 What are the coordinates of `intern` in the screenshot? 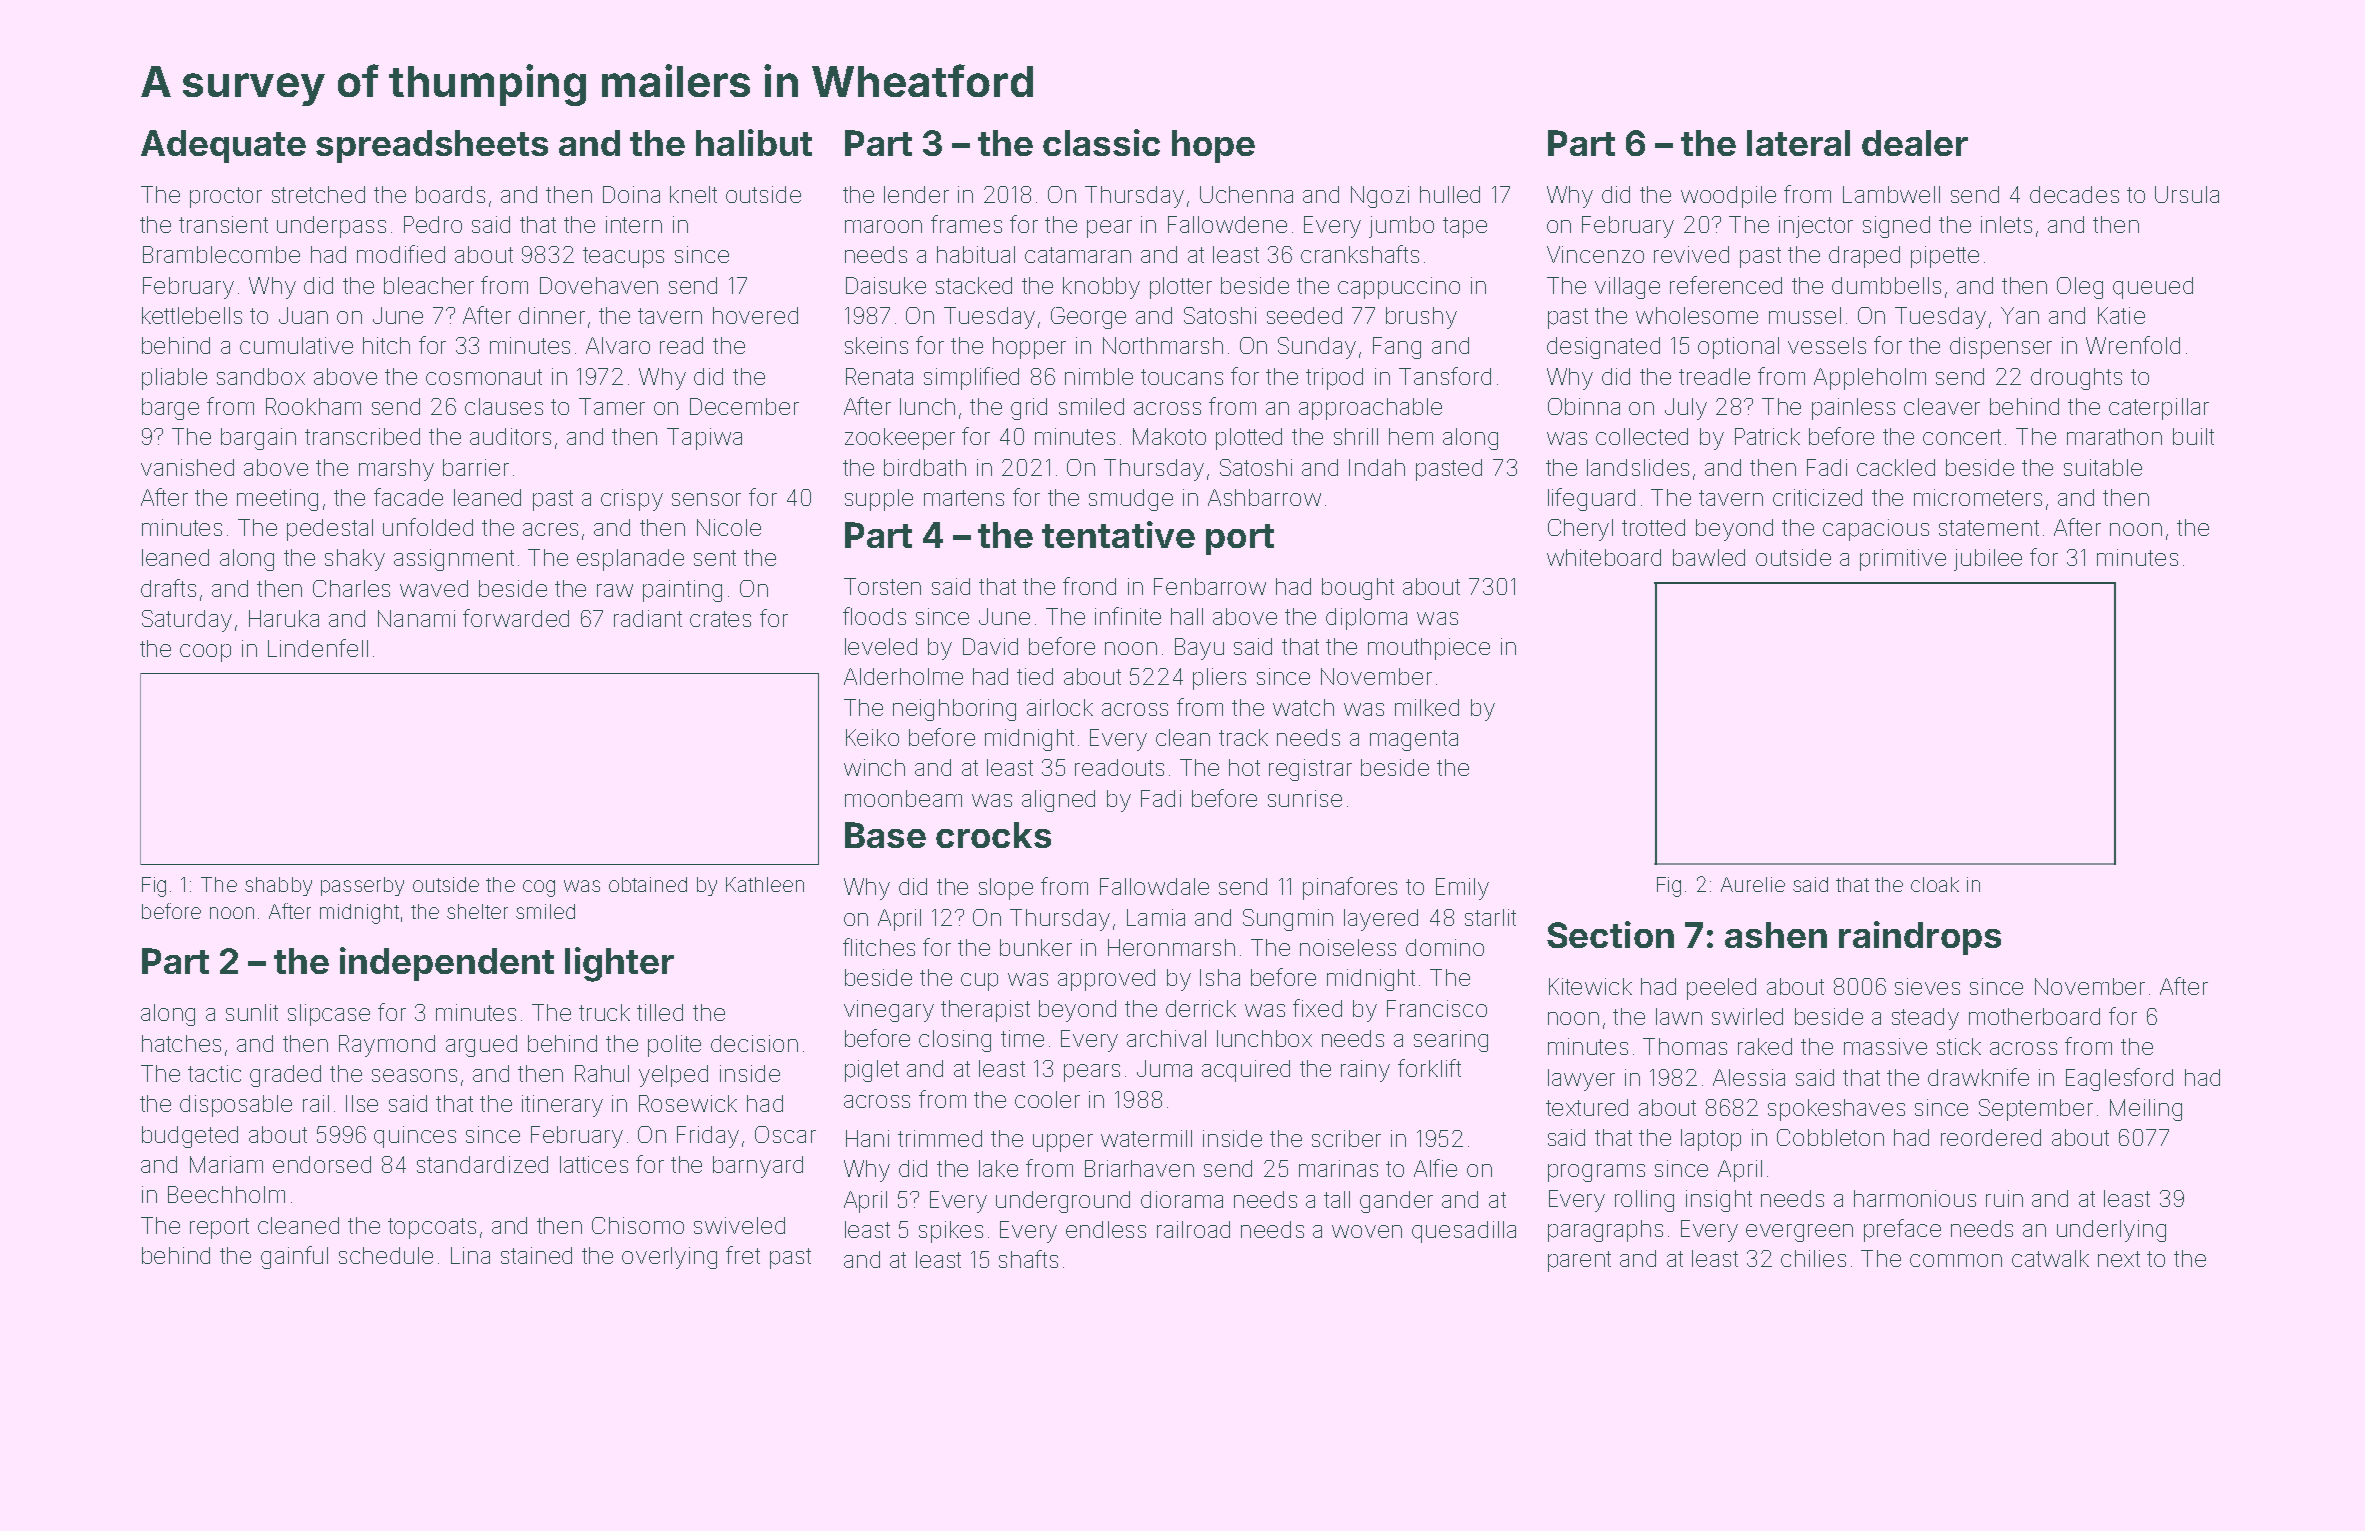 It's located at (634, 224).
